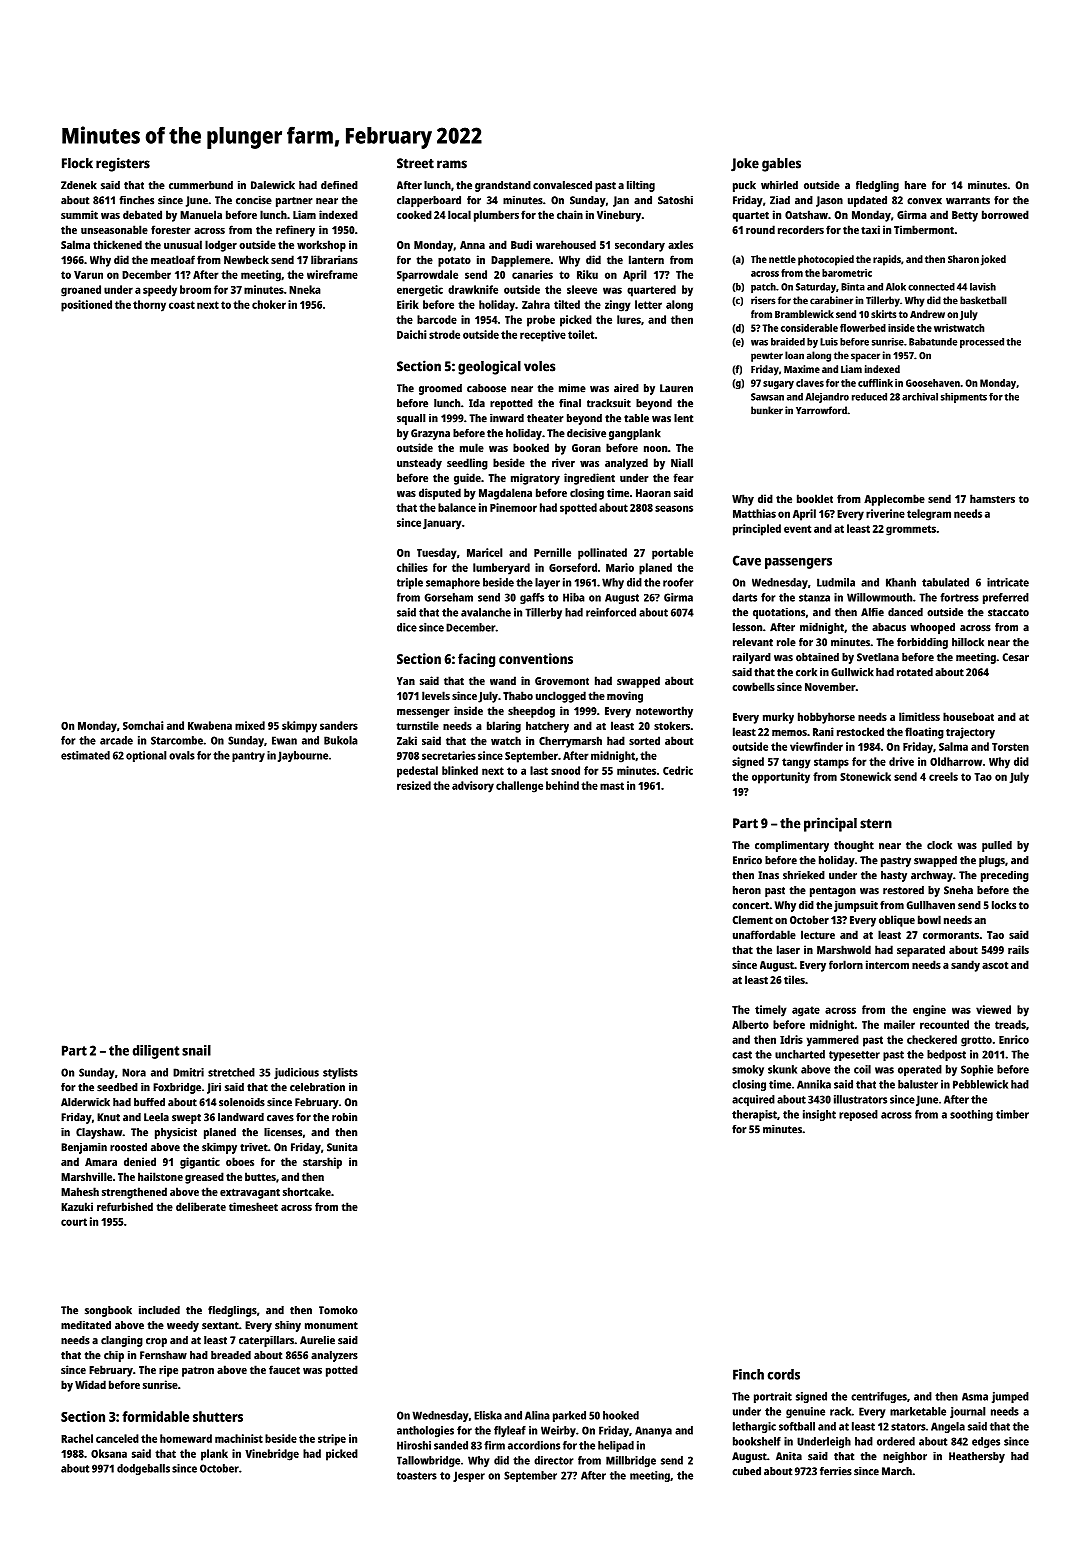 This image has width=1090, height=1542. What do you see at coordinates (939, 845) in the image?
I see `clock` at bounding box center [939, 845].
